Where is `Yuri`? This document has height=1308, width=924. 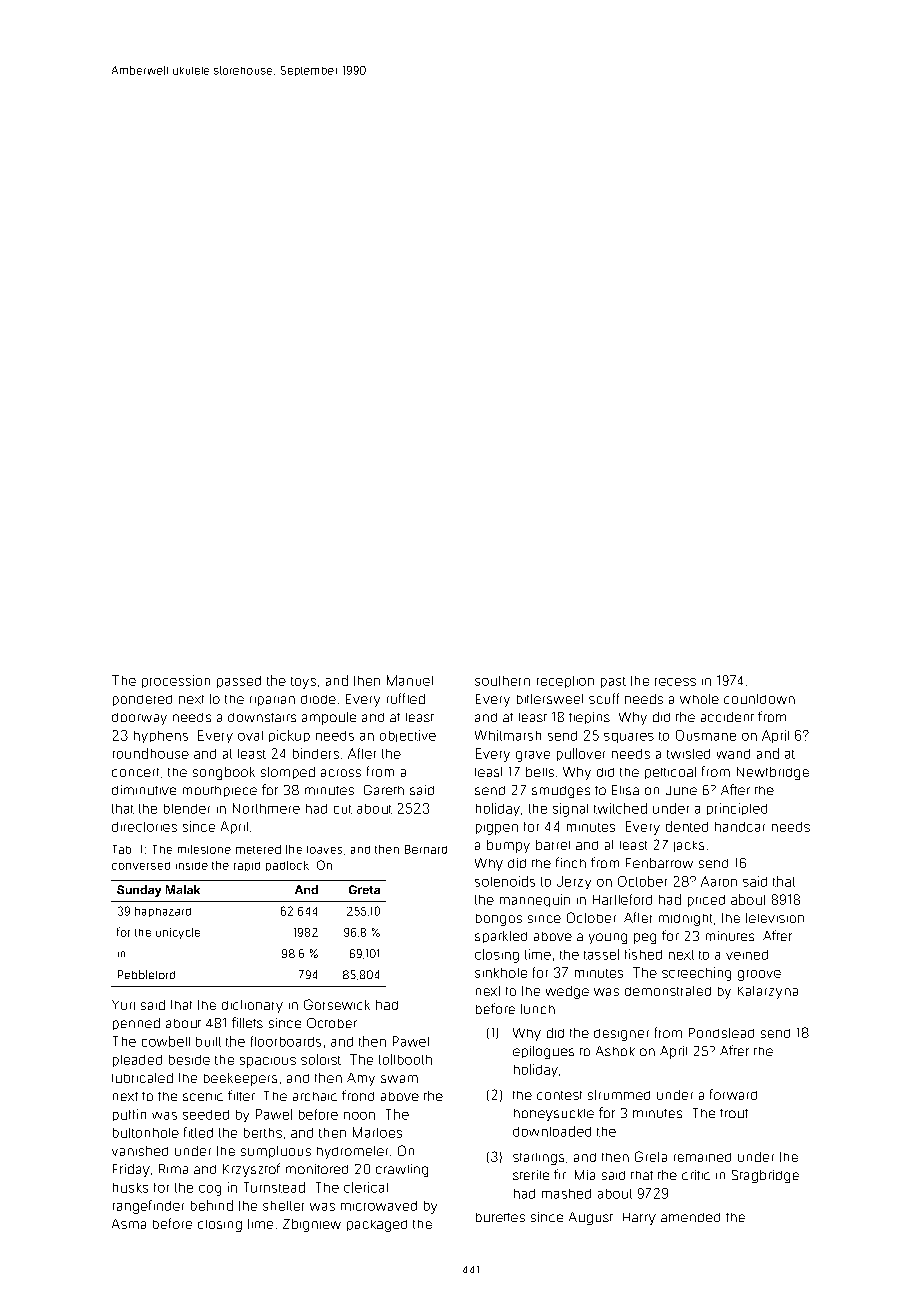 Yuri is located at coordinates (123, 1005).
